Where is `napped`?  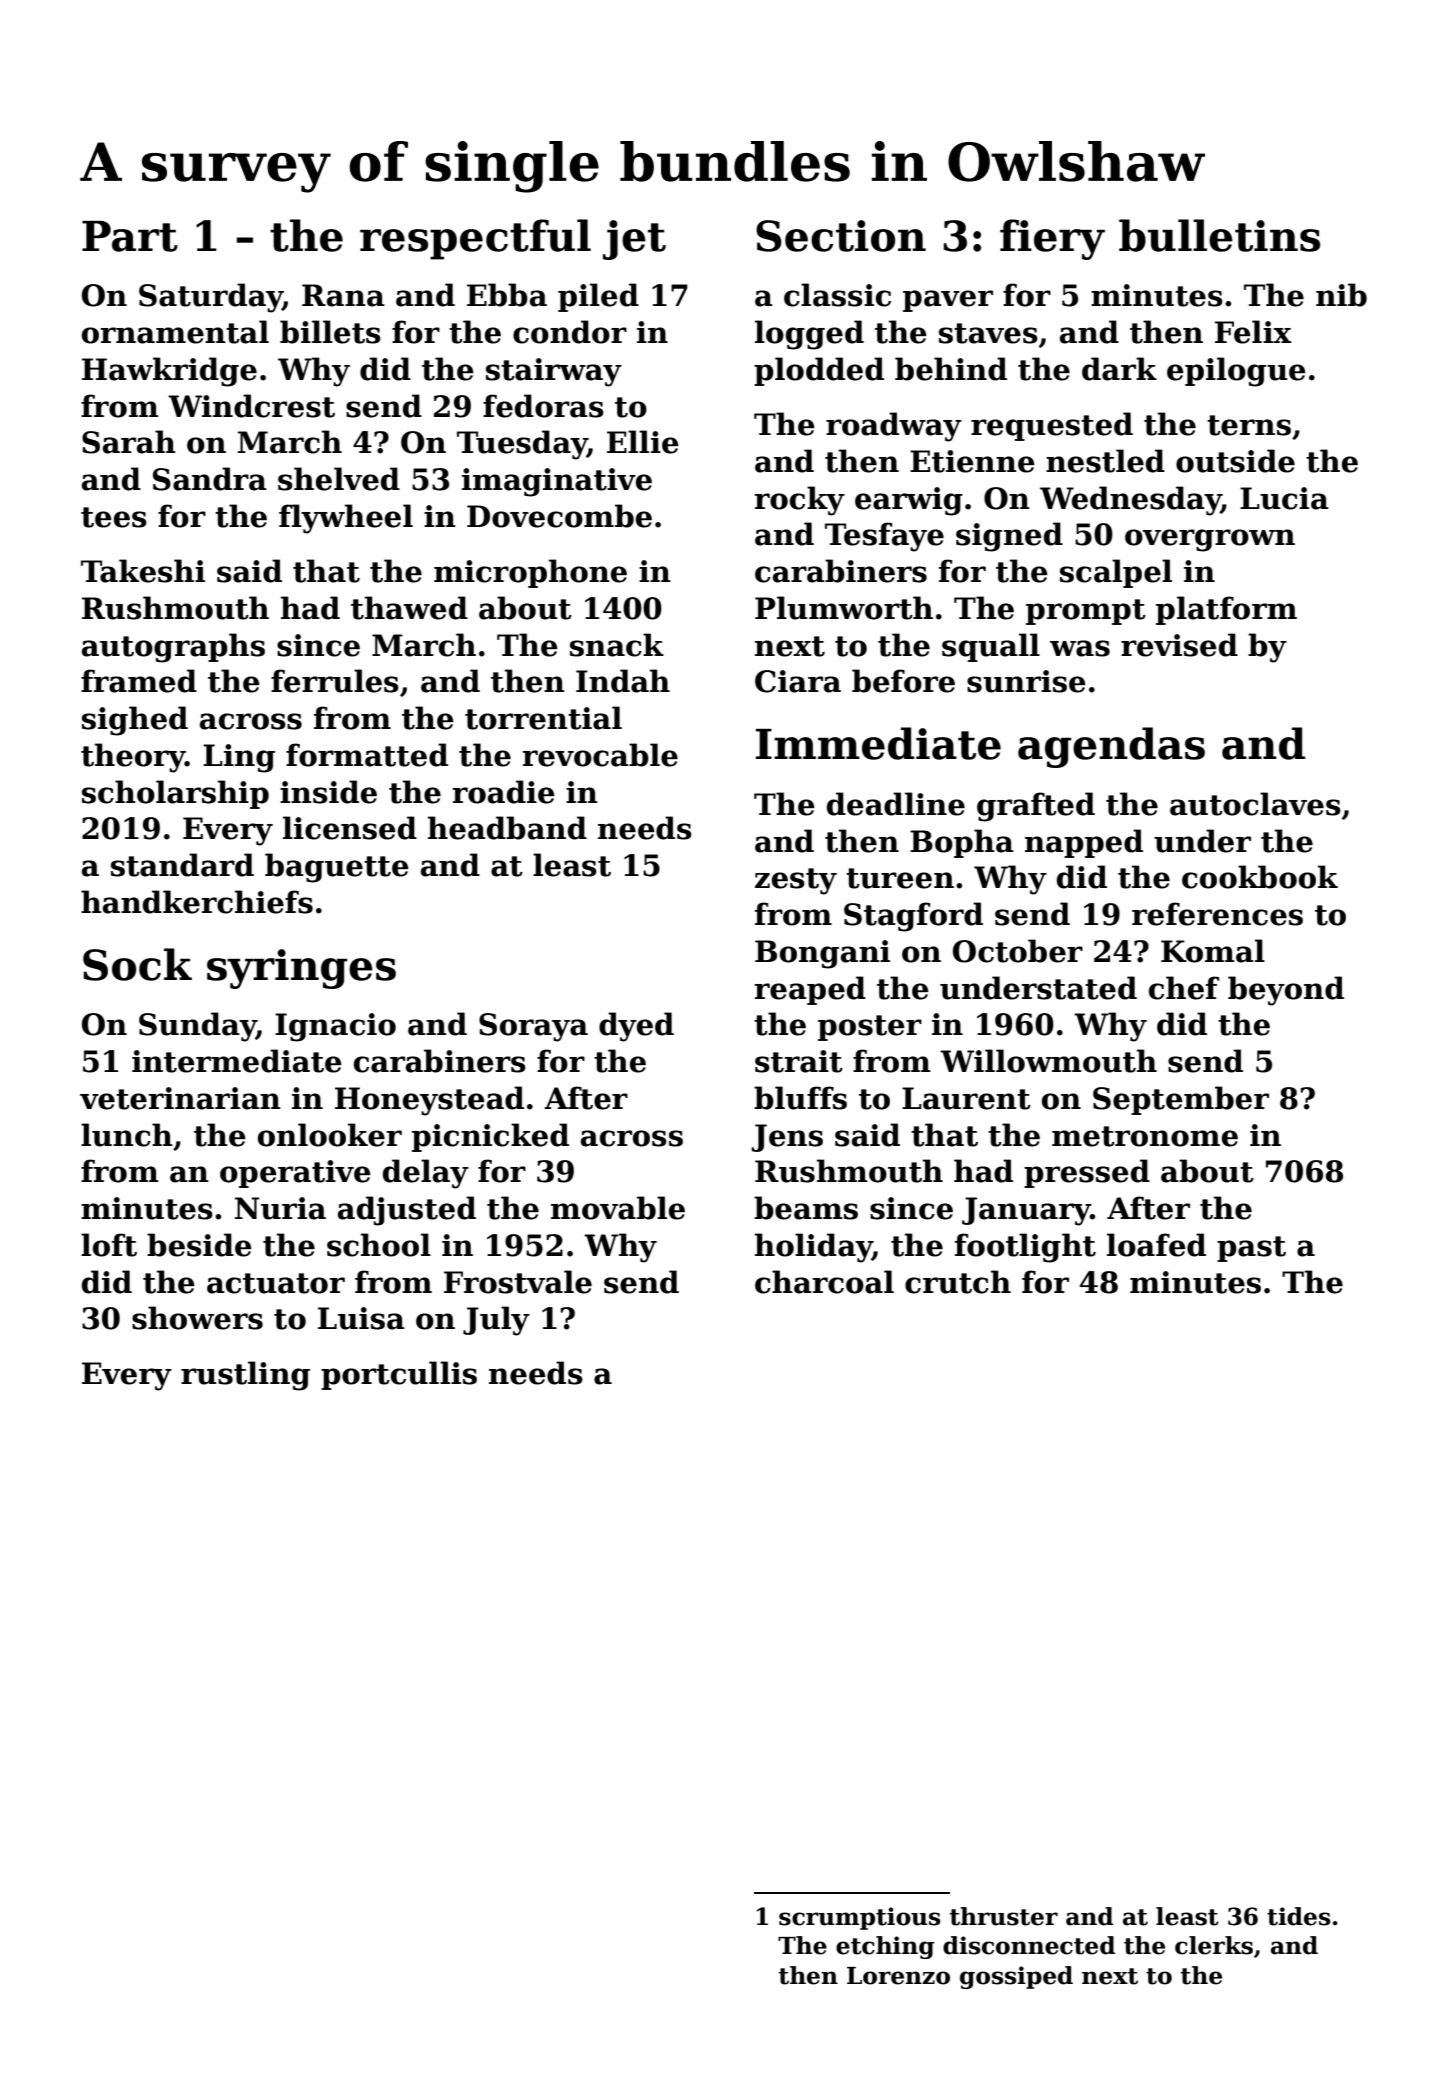
napped is located at coordinates (1084, 843).
